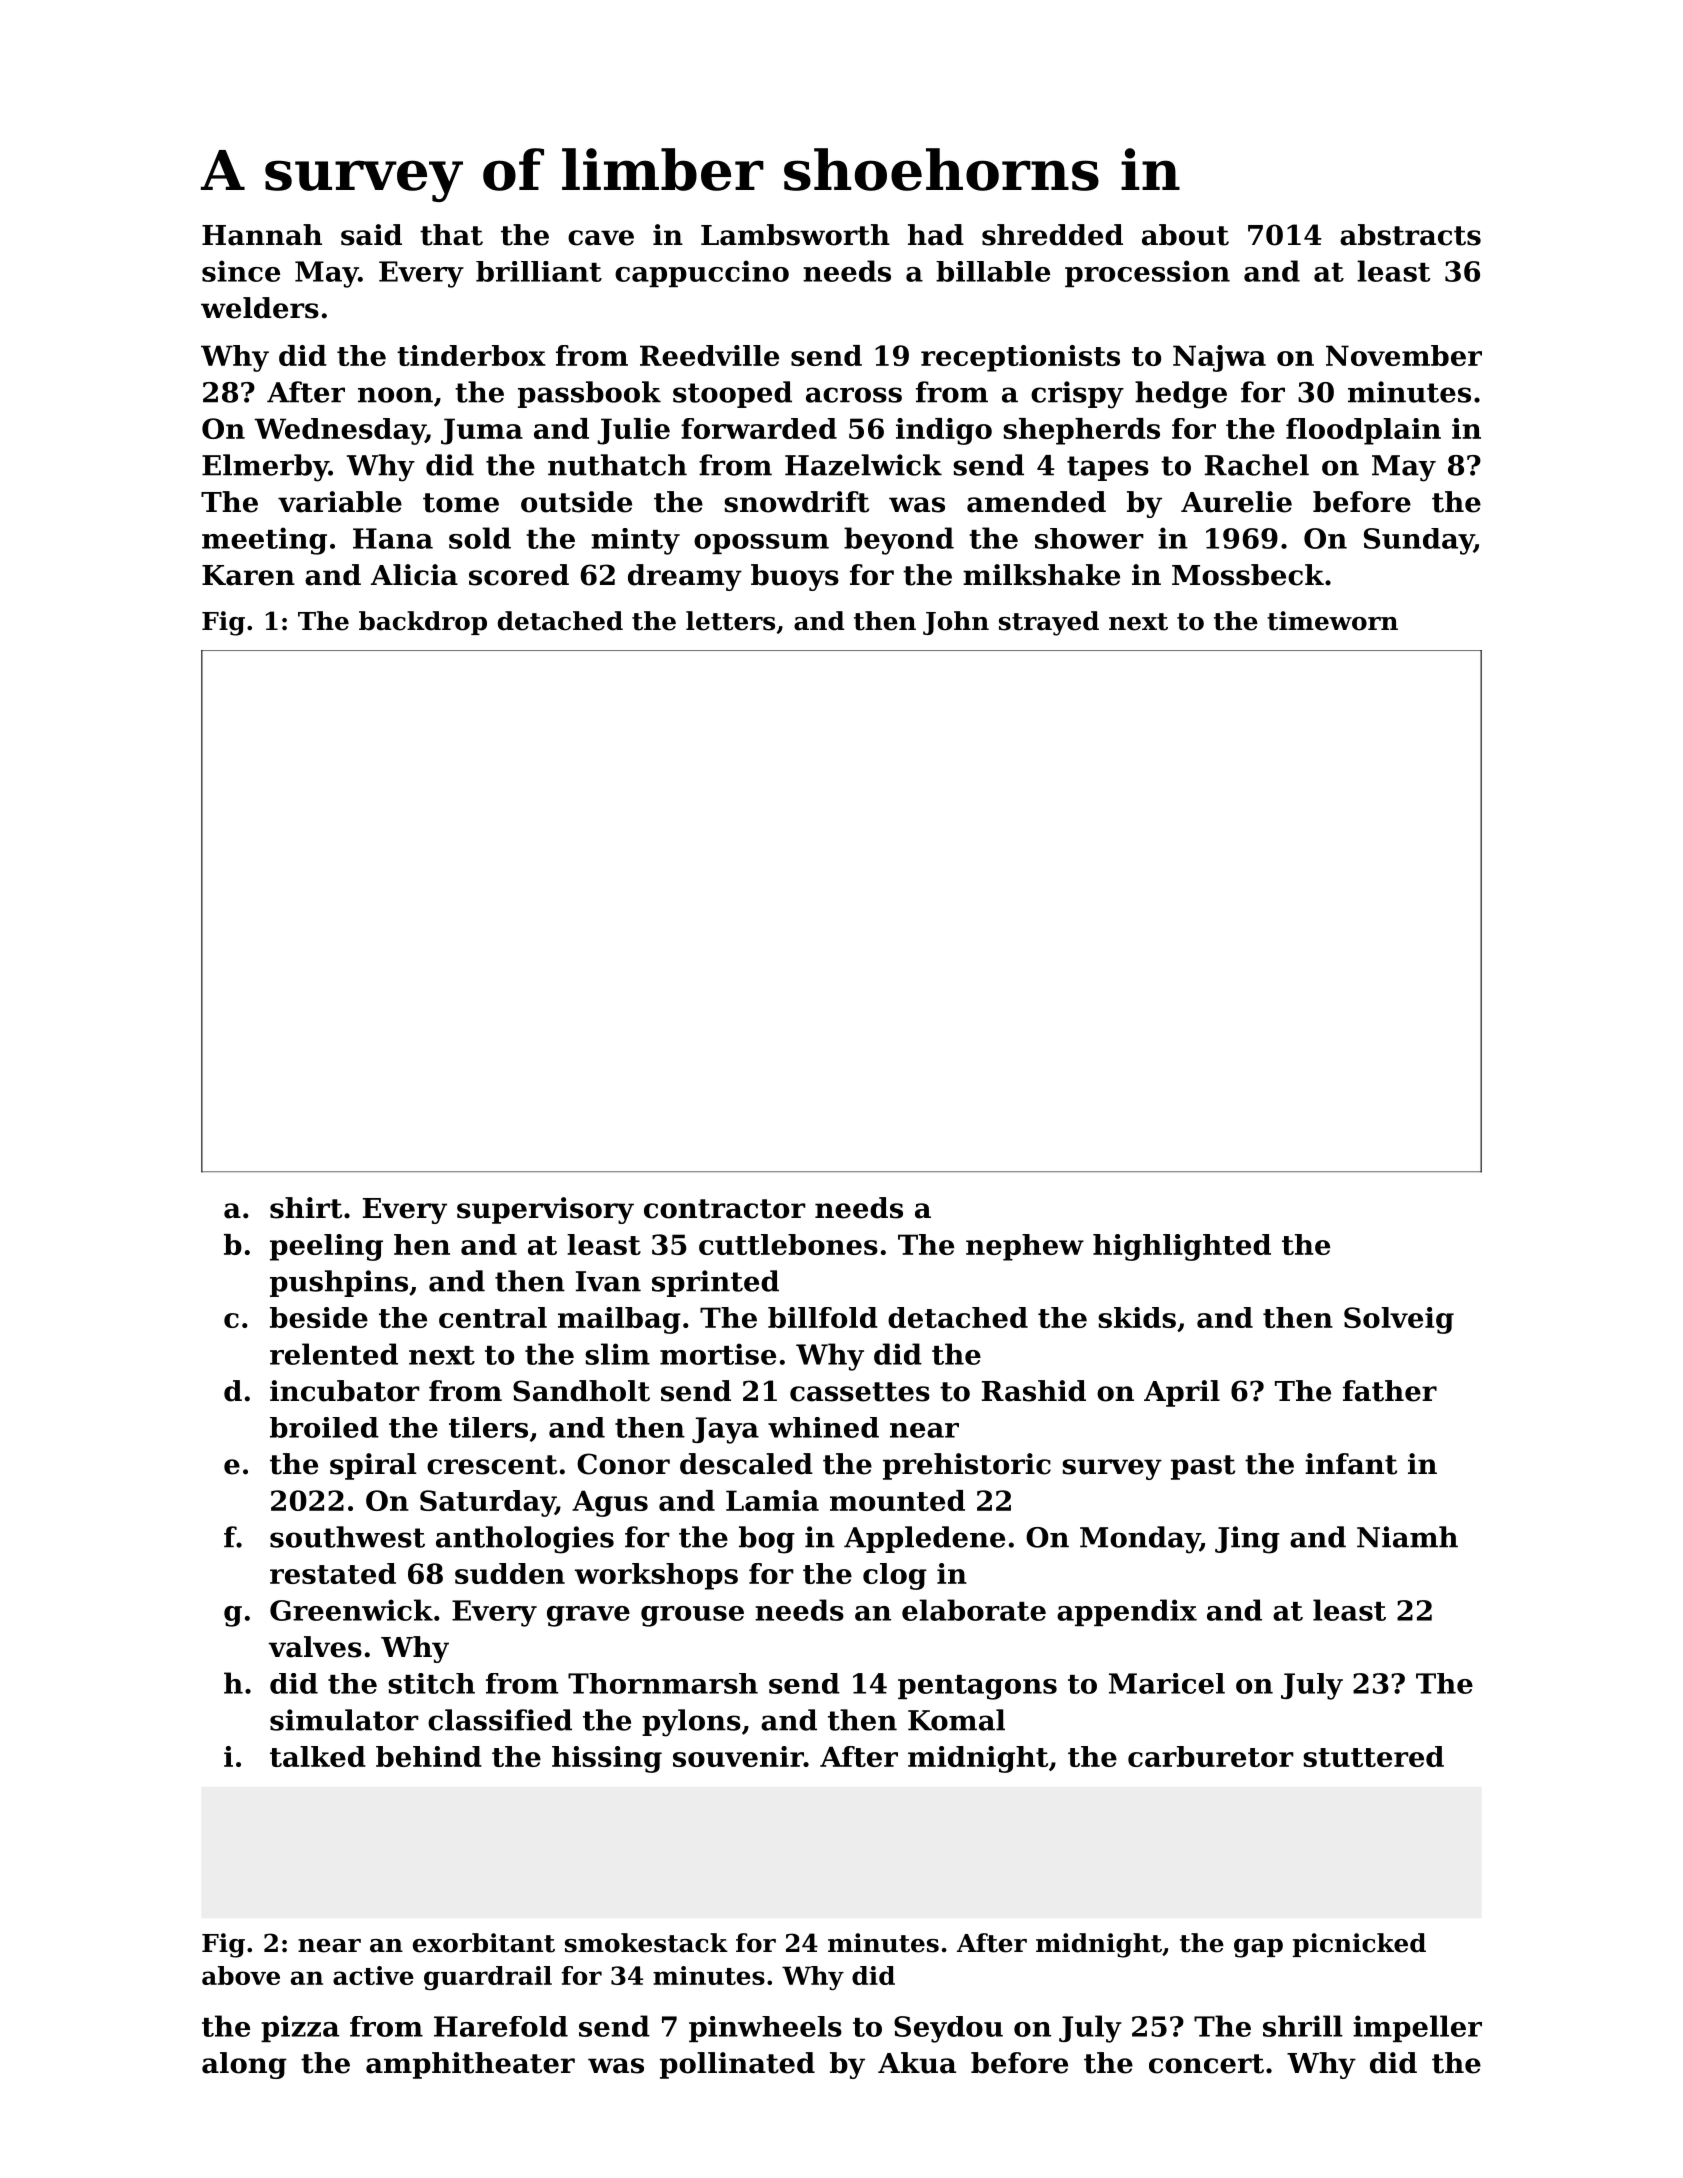 The width and height of the screenshot is (1683, 2178). What do you see at coordinates (371, 235) in the screenshot?
I see `said` at bounding box center [371, 235].
